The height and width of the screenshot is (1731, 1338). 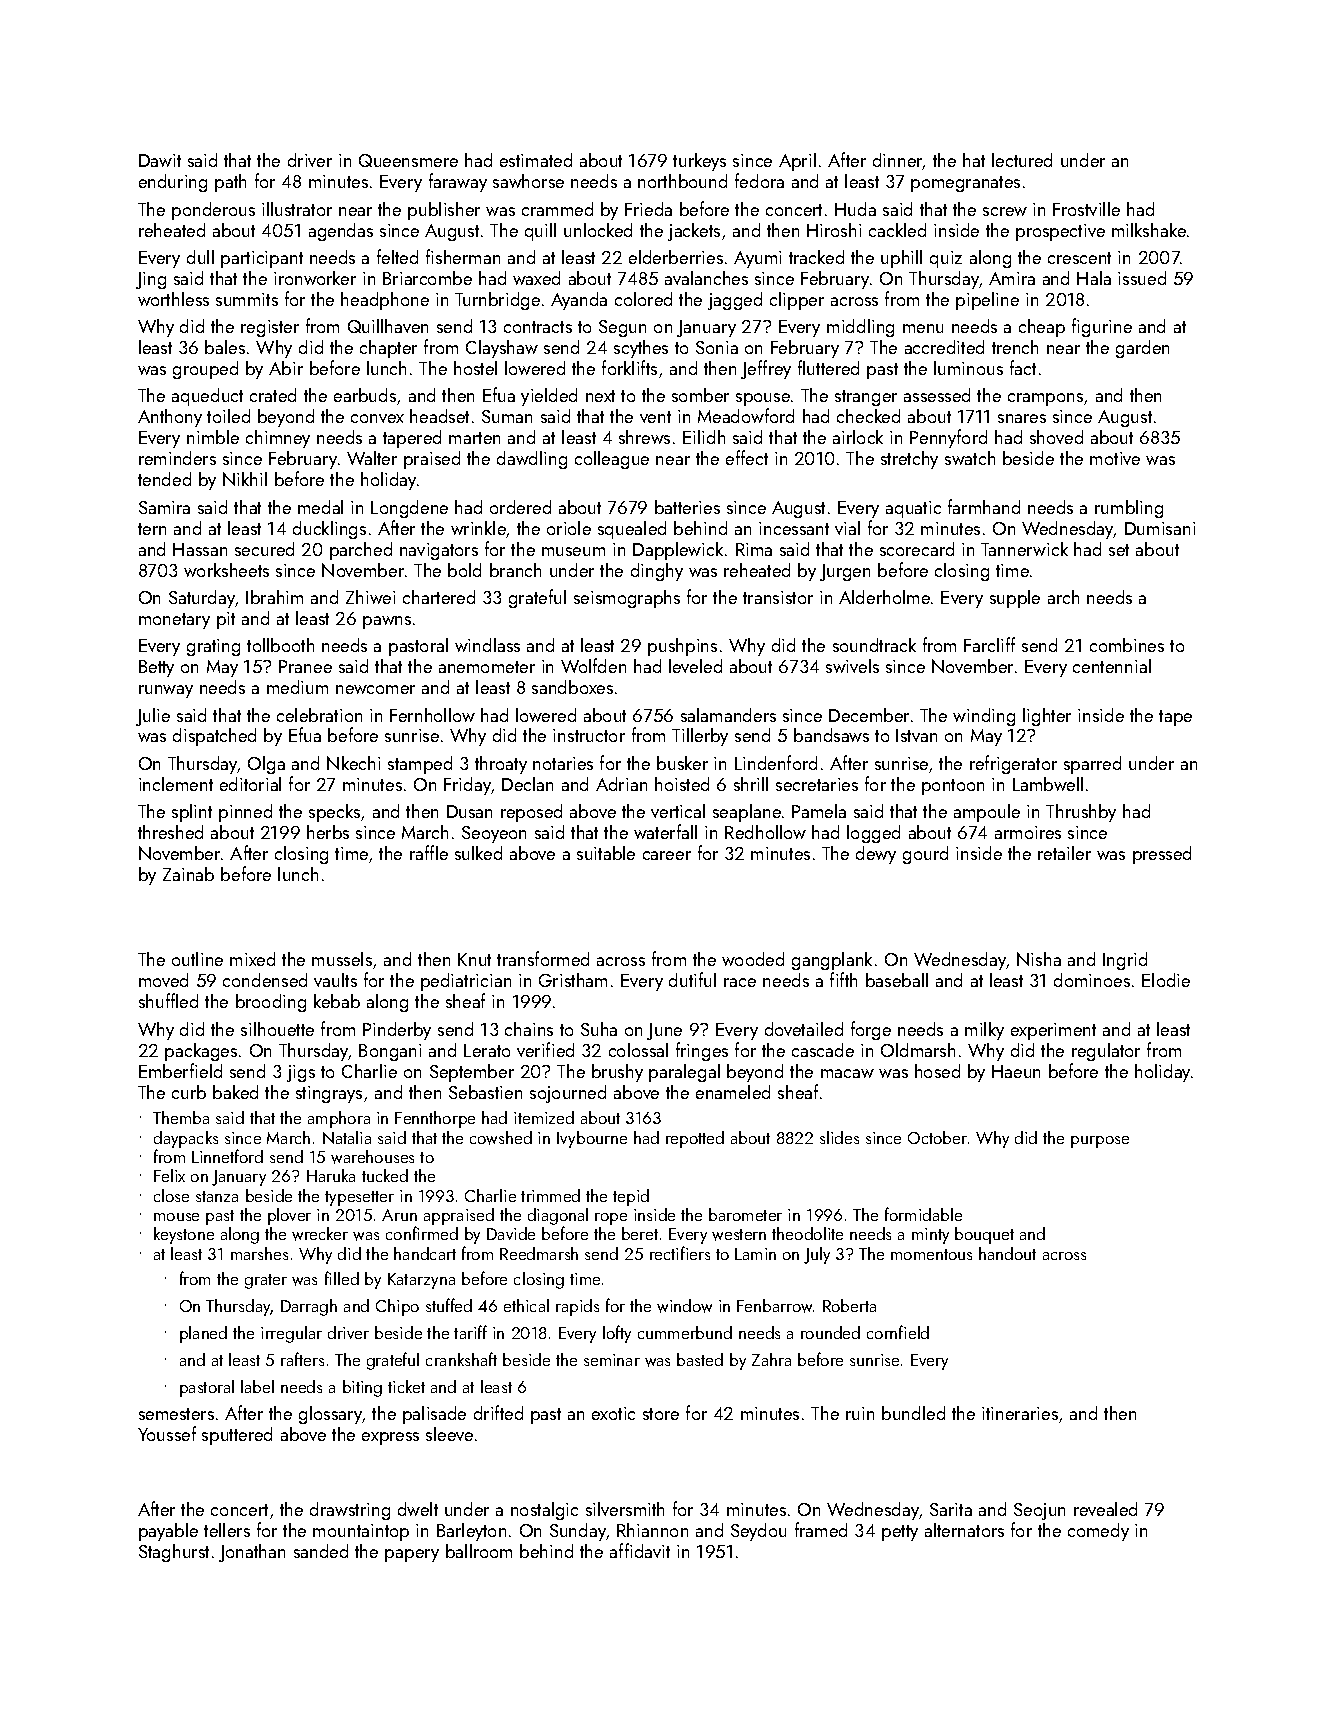 I want to click on October, so click(x=937, y=1137).
